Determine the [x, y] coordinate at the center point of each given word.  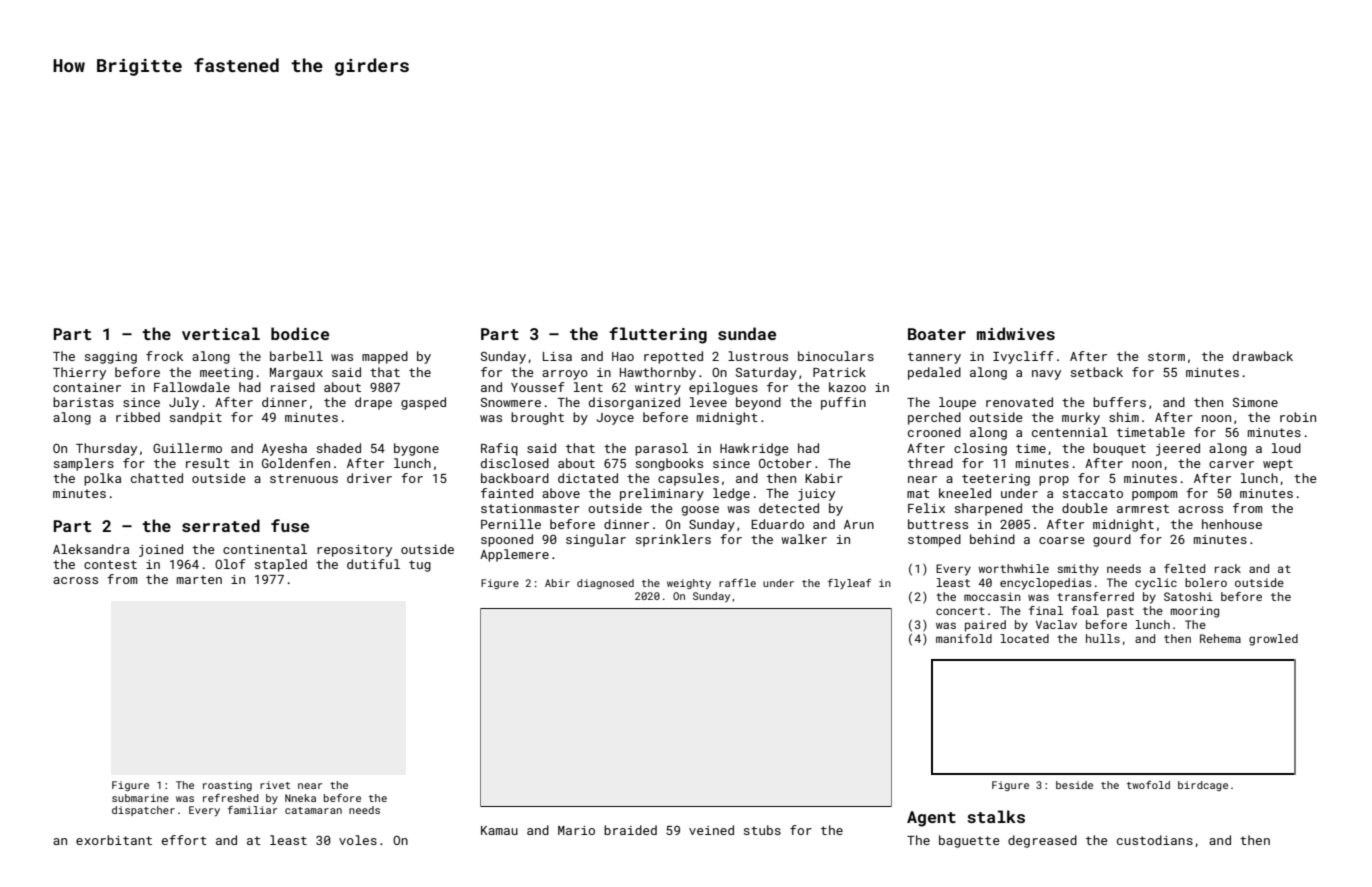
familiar [252, 810]
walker [804, 539]
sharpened [988, 509]
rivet [275, 785]
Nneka [300, 798]
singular [596, 540]
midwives [1016, 333]
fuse [290, 525]
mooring [1195, 612]
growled [1273, 640]
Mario [576, 830]
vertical [221, 333]
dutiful [373, 564]
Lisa [557, 356]
